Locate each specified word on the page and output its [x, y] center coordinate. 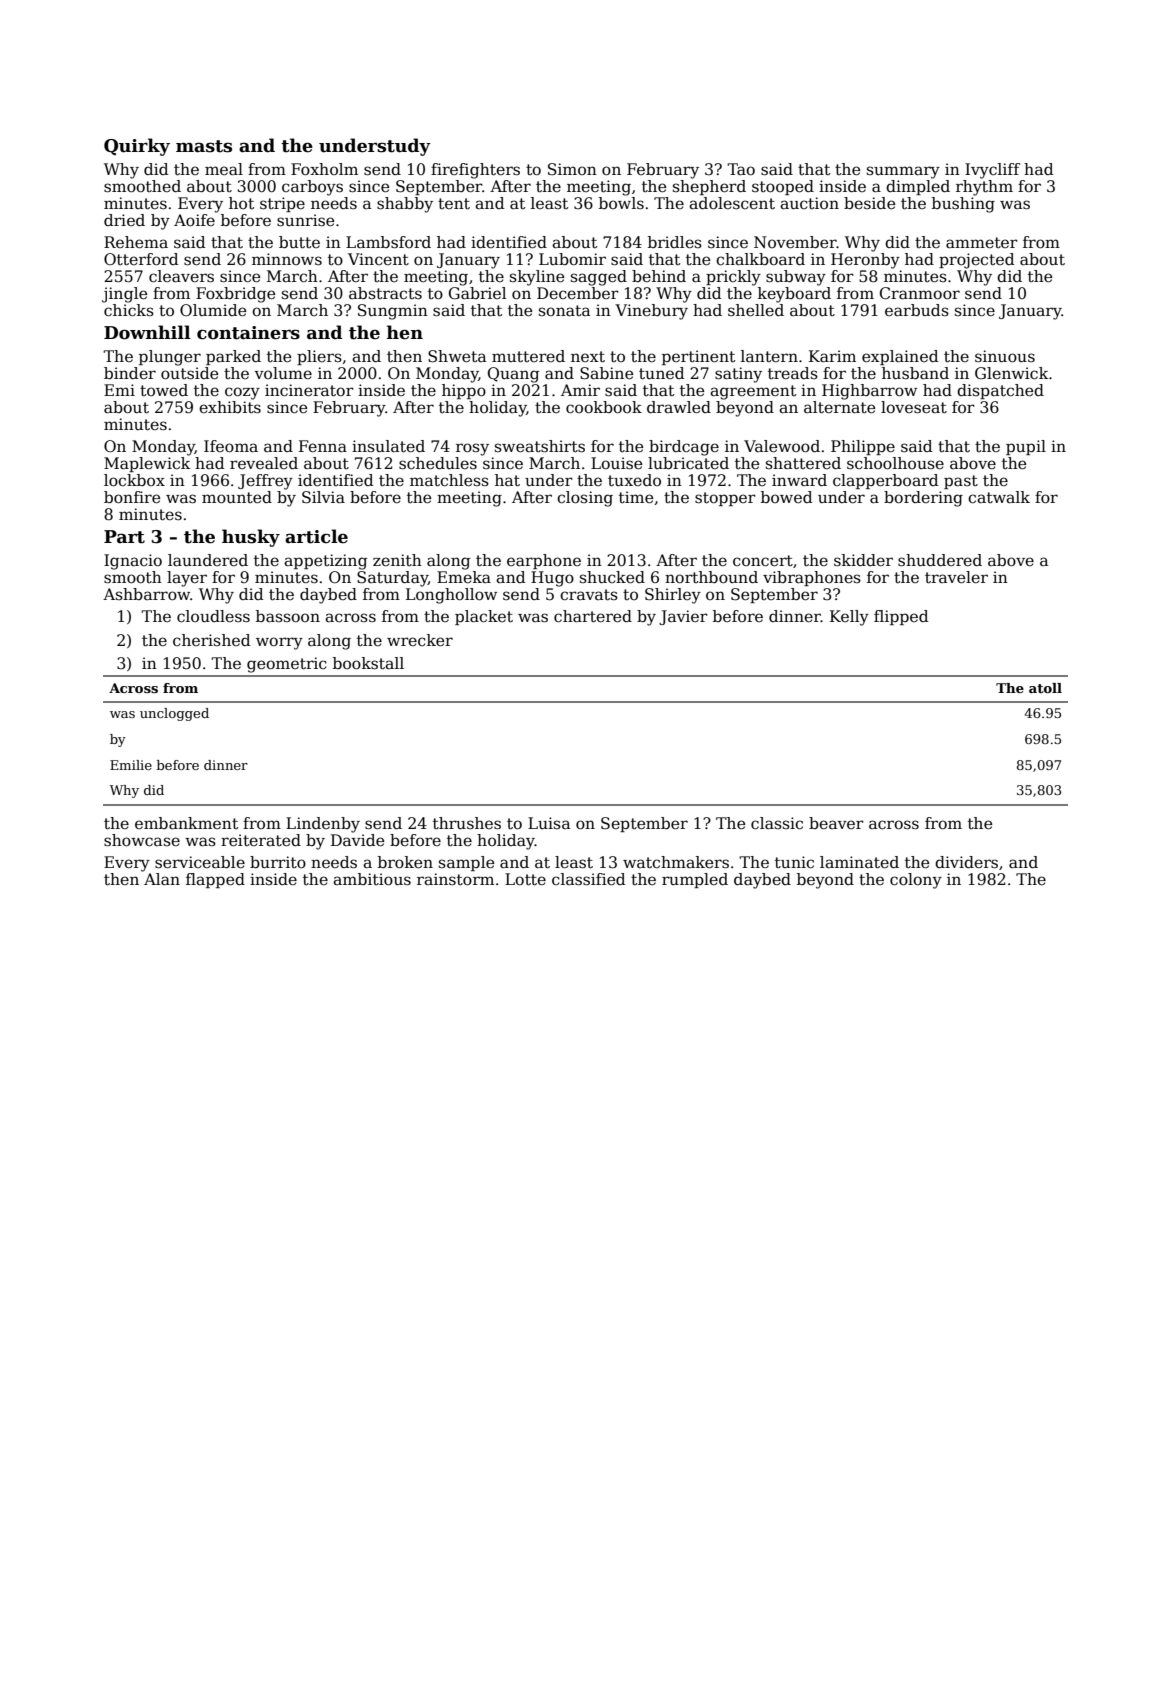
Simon [572, 169]
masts [204, 146]
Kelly [849, 618]
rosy [472, 449]
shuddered [940, 560]
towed [164, 390]
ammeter [982, 243]
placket [484, 617]
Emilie [131, 765]
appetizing [325, 562]
